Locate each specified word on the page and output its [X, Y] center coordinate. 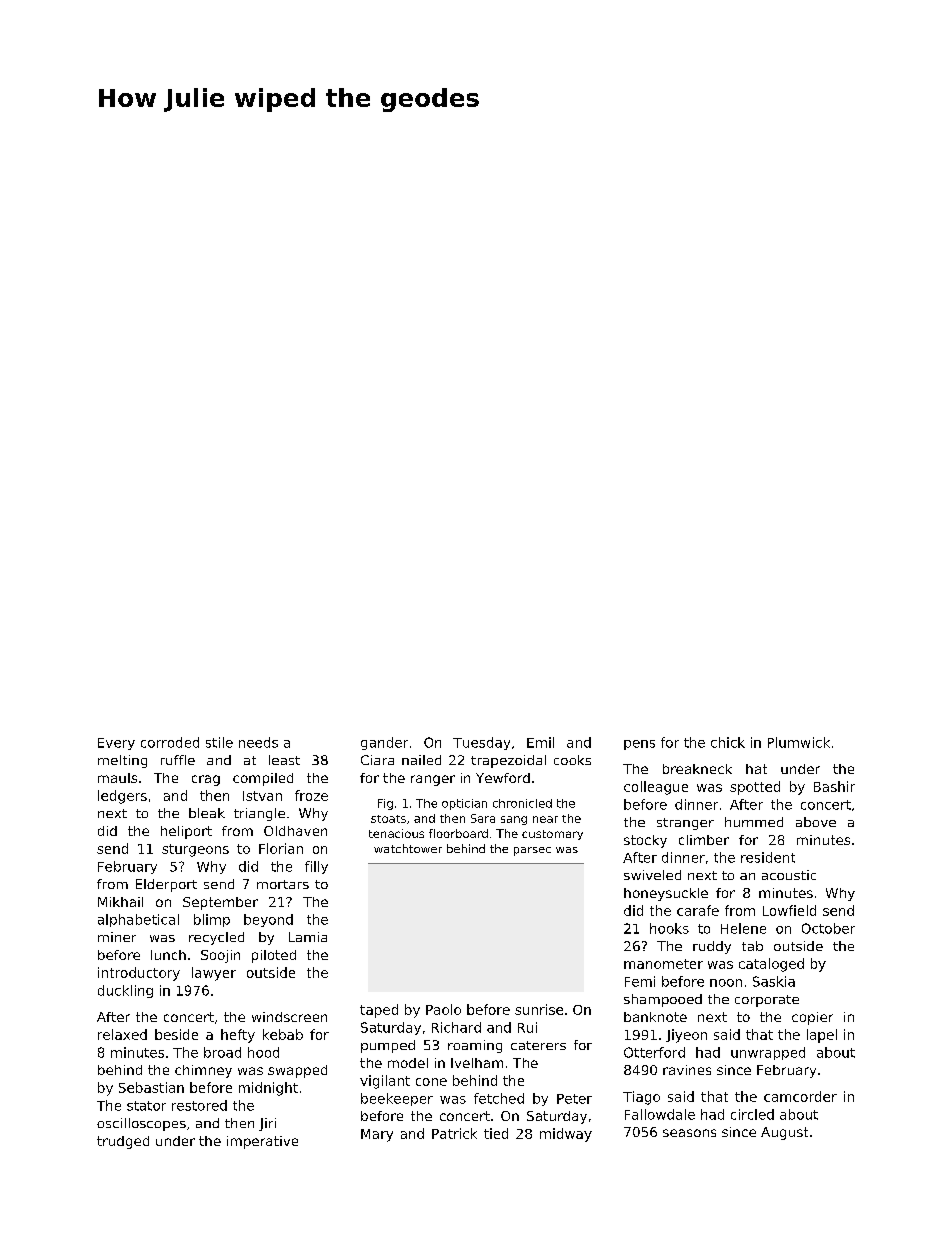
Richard [456, 1027]
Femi [640, 981]
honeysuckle [666, 894]
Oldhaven [295, 831]
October [828, 928]
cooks [572, 760]
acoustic [789, 875]
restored [199, 1105]
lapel [822, 1036]
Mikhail [120, 902]
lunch [168, 955]
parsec [532, 851]
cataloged [771, 965]
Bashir [834, 786]
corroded [170, 742]
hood [263, 1052]
